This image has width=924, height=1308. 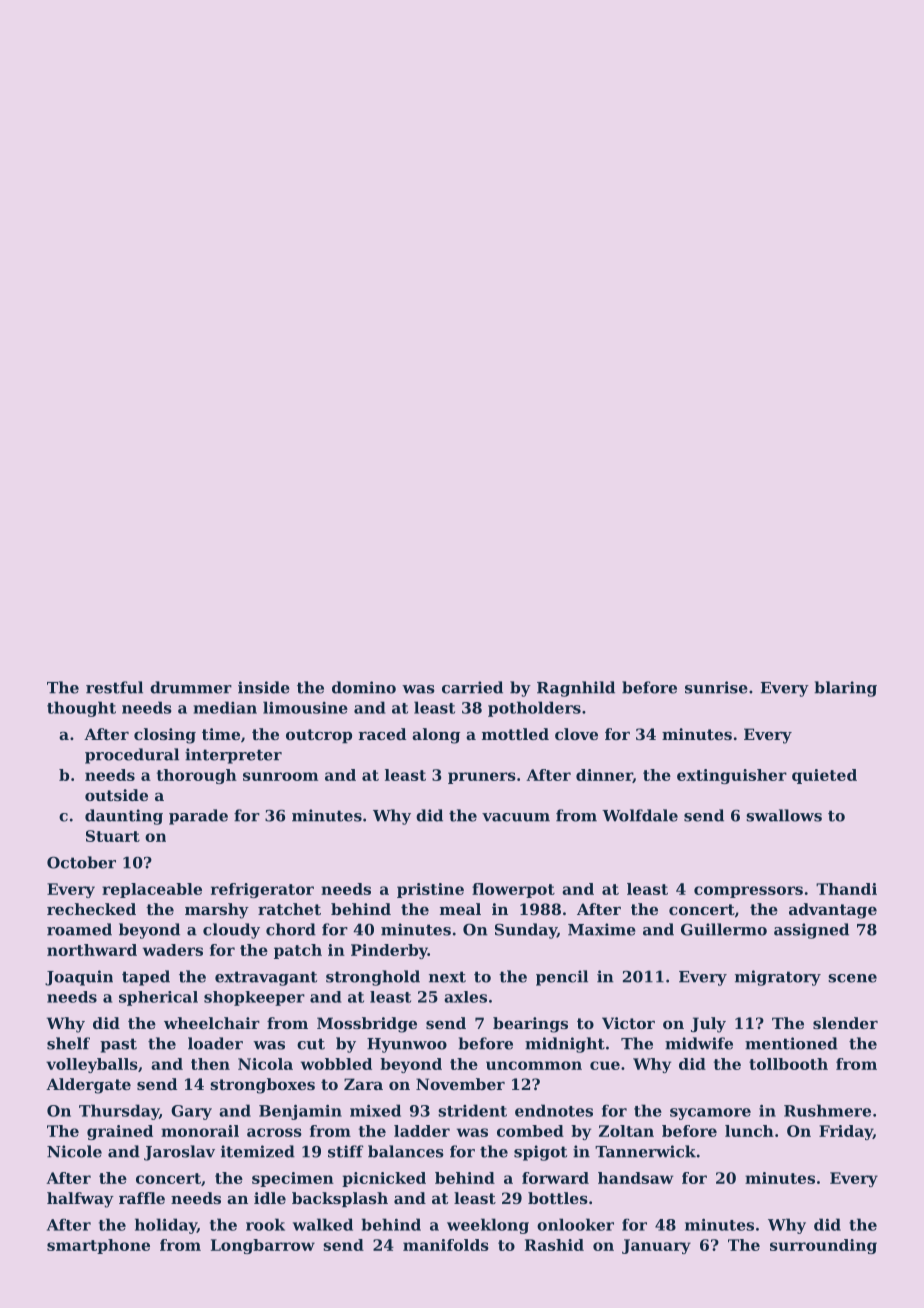 I want to click on swallows, so click(x=784, y=815).
